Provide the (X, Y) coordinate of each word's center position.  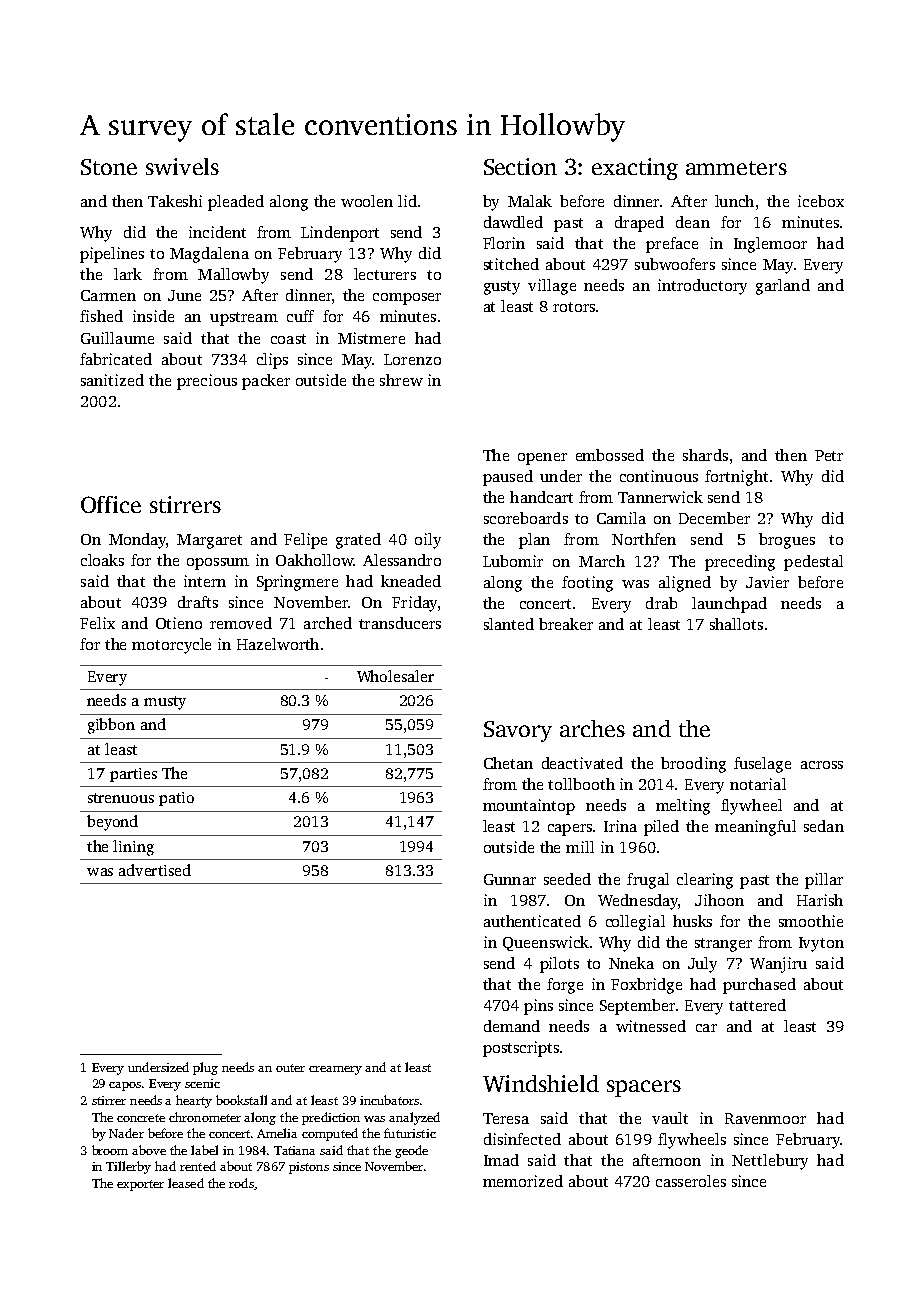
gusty (502, 288)
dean (693, 222)
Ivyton (821, 944)
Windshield (541, 1083)
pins (538, 1007)
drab (661, 603)
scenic (202, 1083)
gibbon (111, 726)
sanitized (112, 380)
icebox (821, 201)
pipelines (112, 255)
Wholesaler (395, 676)
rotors (574, 307)
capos (125, 1086)
